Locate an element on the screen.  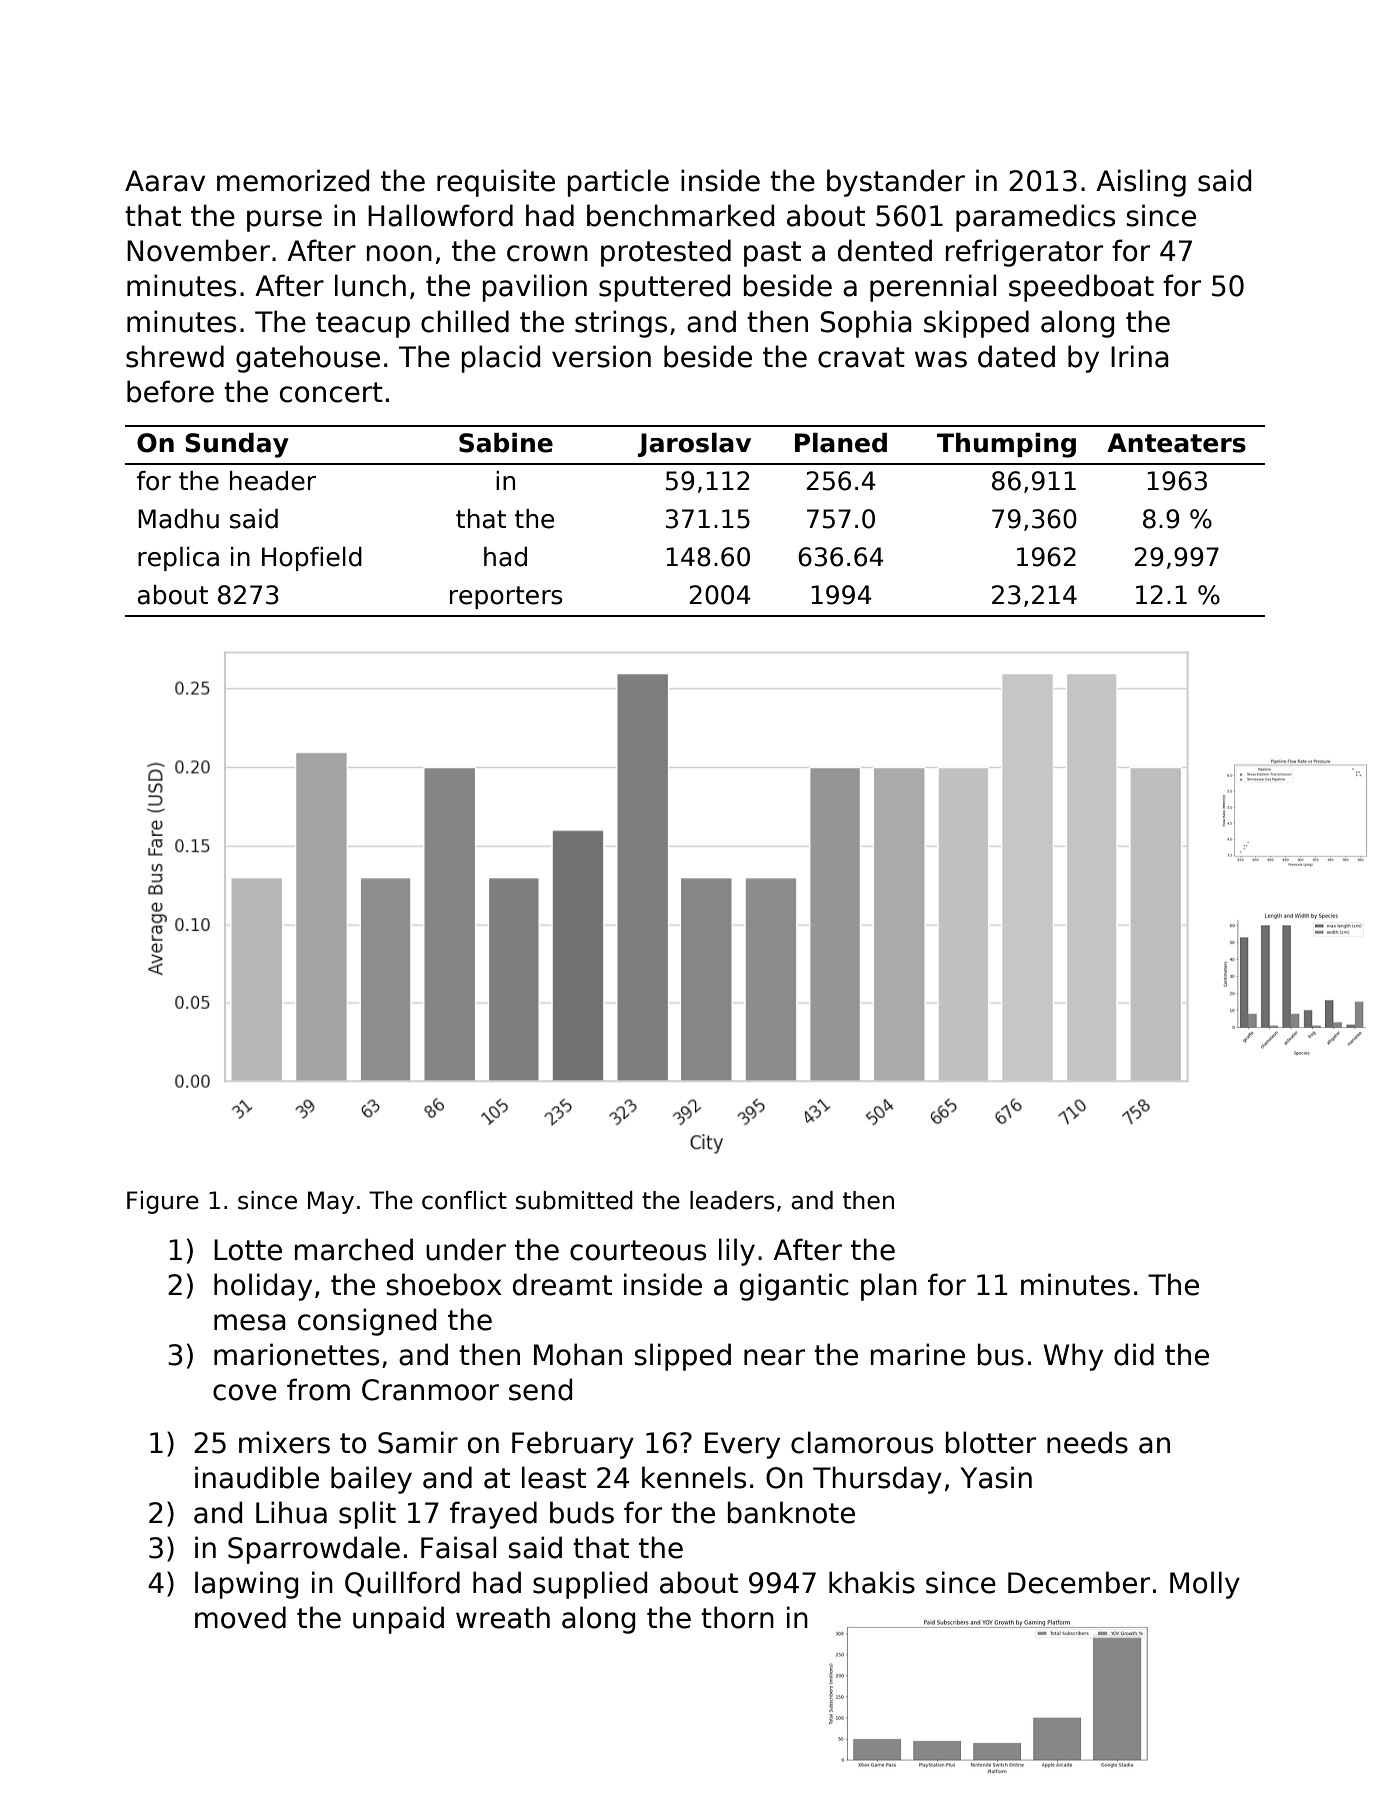
Thumping is located at coordinates (1006, 445).
